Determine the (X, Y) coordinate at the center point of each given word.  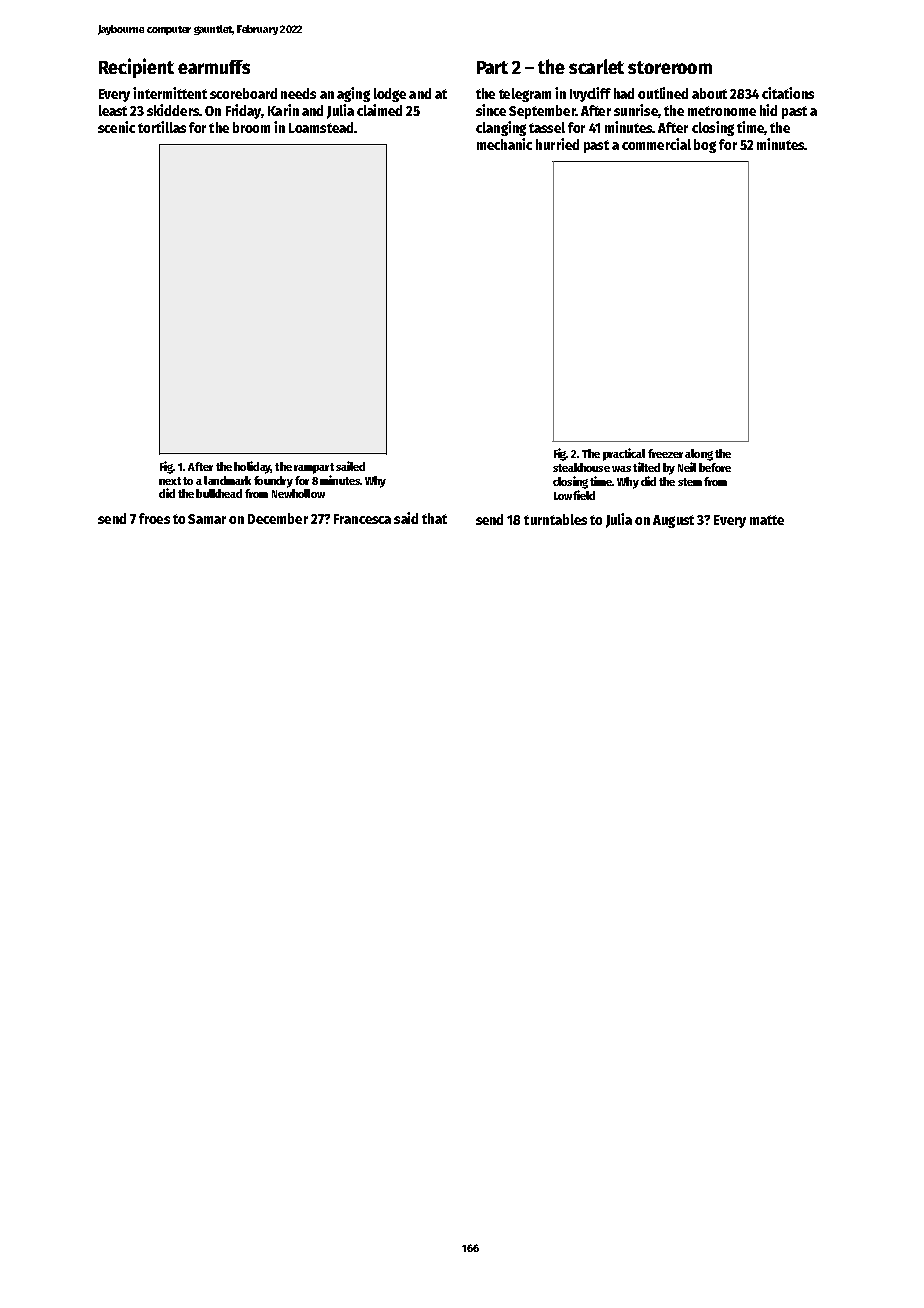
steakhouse (581, 467)
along (699, 455)
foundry (273, 482)
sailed (350, 466)
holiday (252, 467)
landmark (227, 480)
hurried (557, 144)
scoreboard (243, 93)
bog (705, 146)
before (715, 467)
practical (624, 454)
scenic (116, 127)
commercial (656, 144)
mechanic (504, 144)
